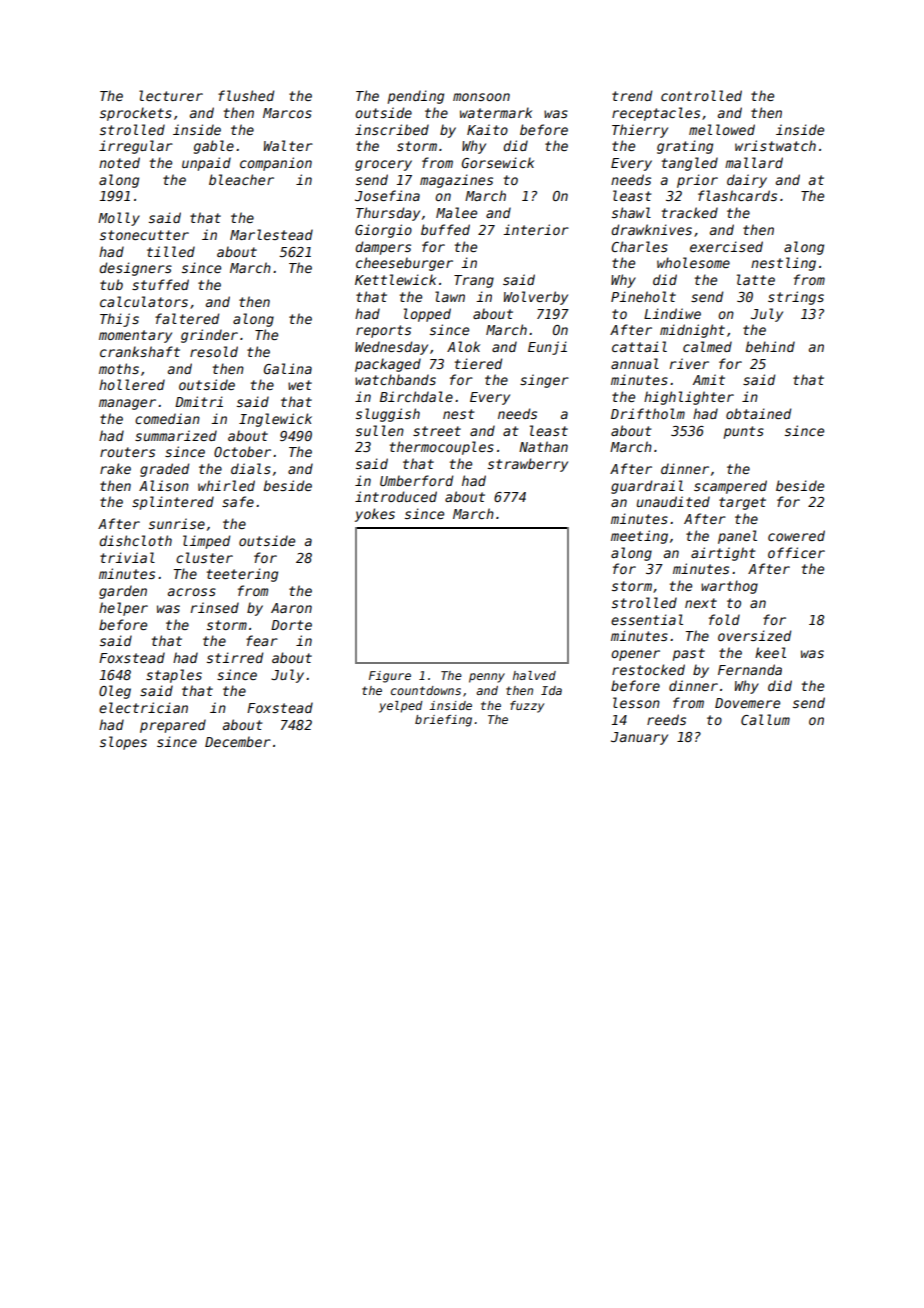 The width and height of the screenshot is (924, 1308). Describe the element at coordinates (689, 398) in the screenshot. I see `highlighter` at that location.
